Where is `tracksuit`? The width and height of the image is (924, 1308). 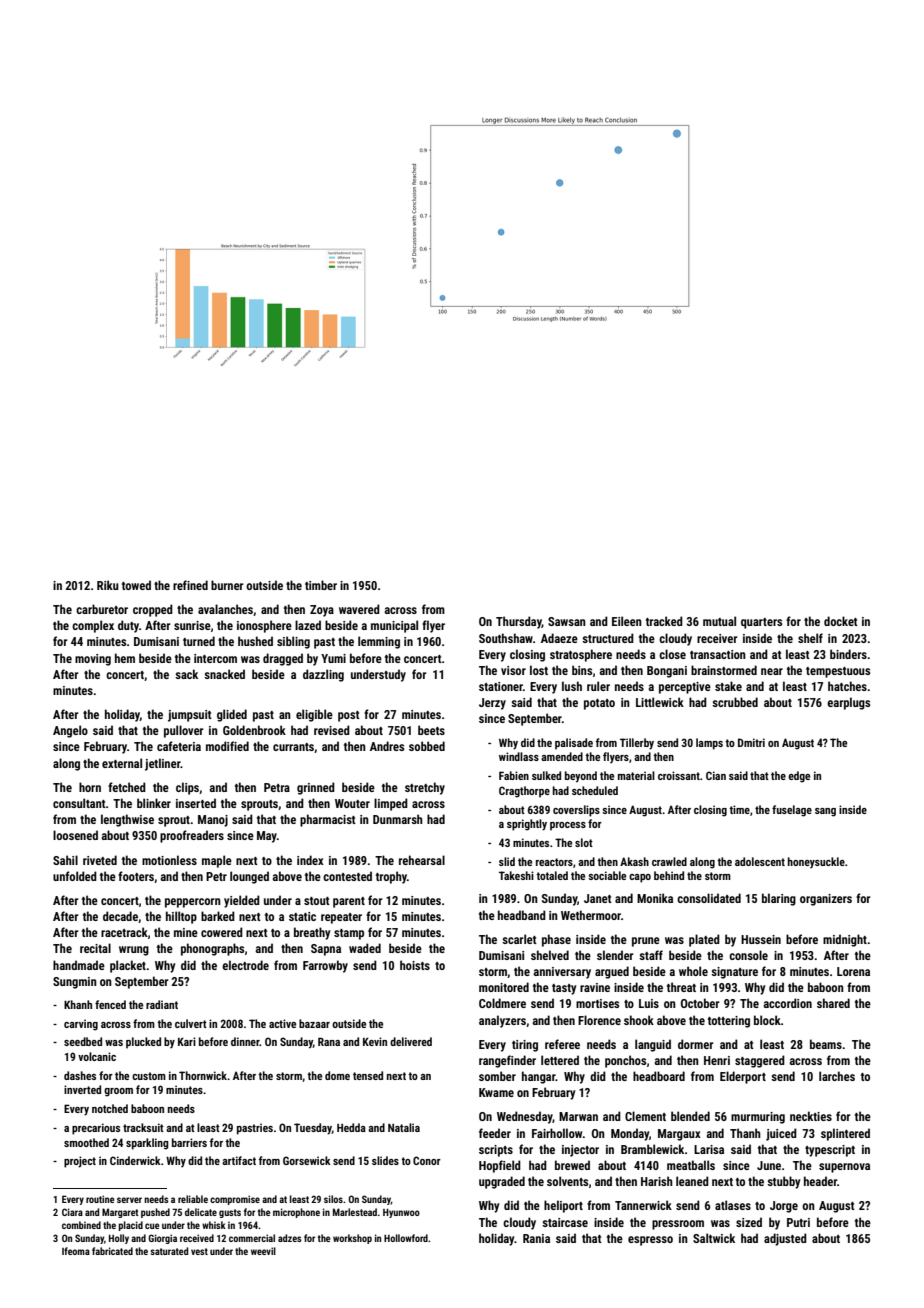
tracksuit is located at coordinates (143, 1127).
